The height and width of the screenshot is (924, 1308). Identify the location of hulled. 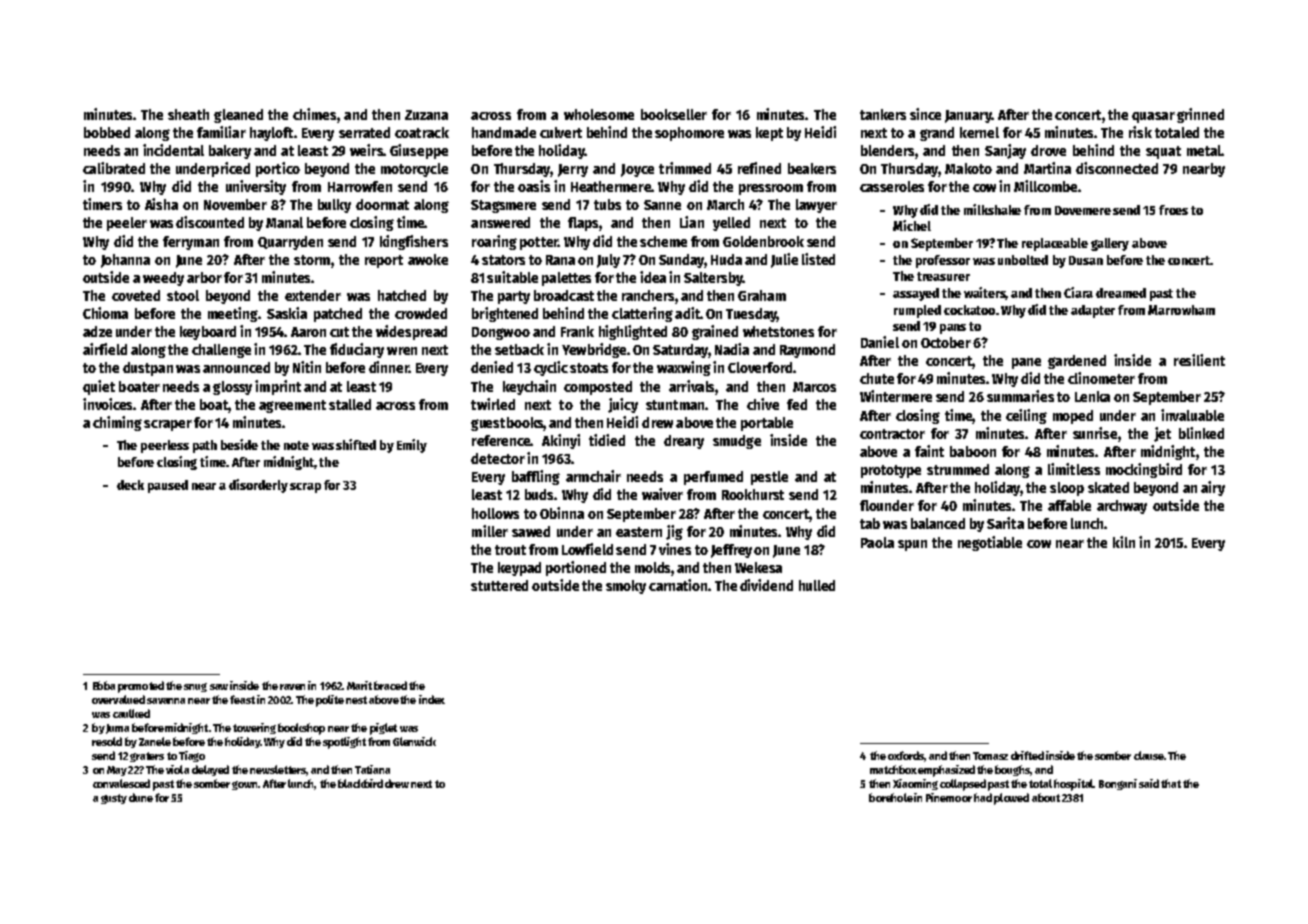
(817, 585).
